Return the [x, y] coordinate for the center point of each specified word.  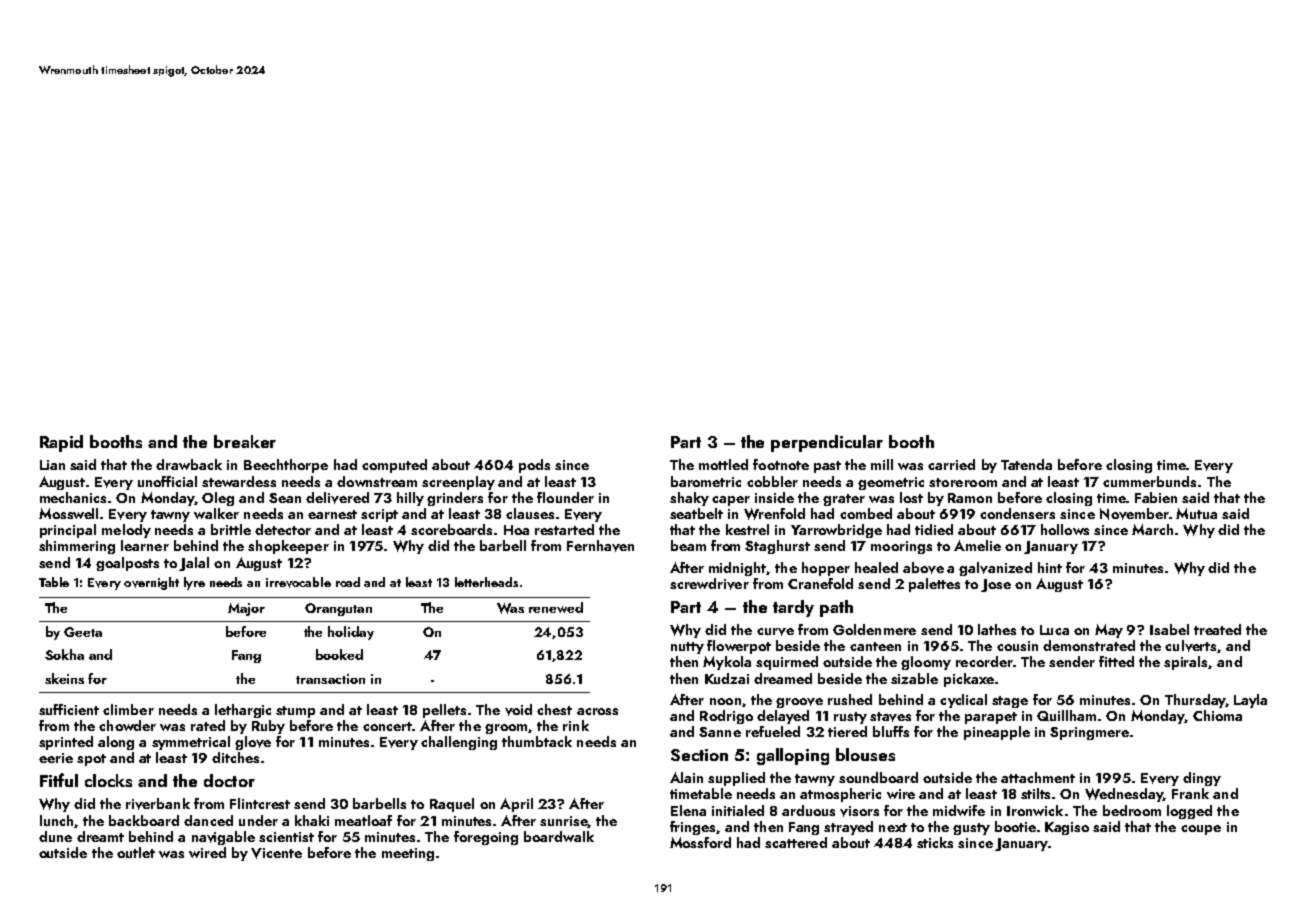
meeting [408, 854]
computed [394, 466]
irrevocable [298, 582]
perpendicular [827, 443]
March [1152, 529]
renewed [556, 607]
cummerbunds [1149, 481]
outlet [136, 852]
